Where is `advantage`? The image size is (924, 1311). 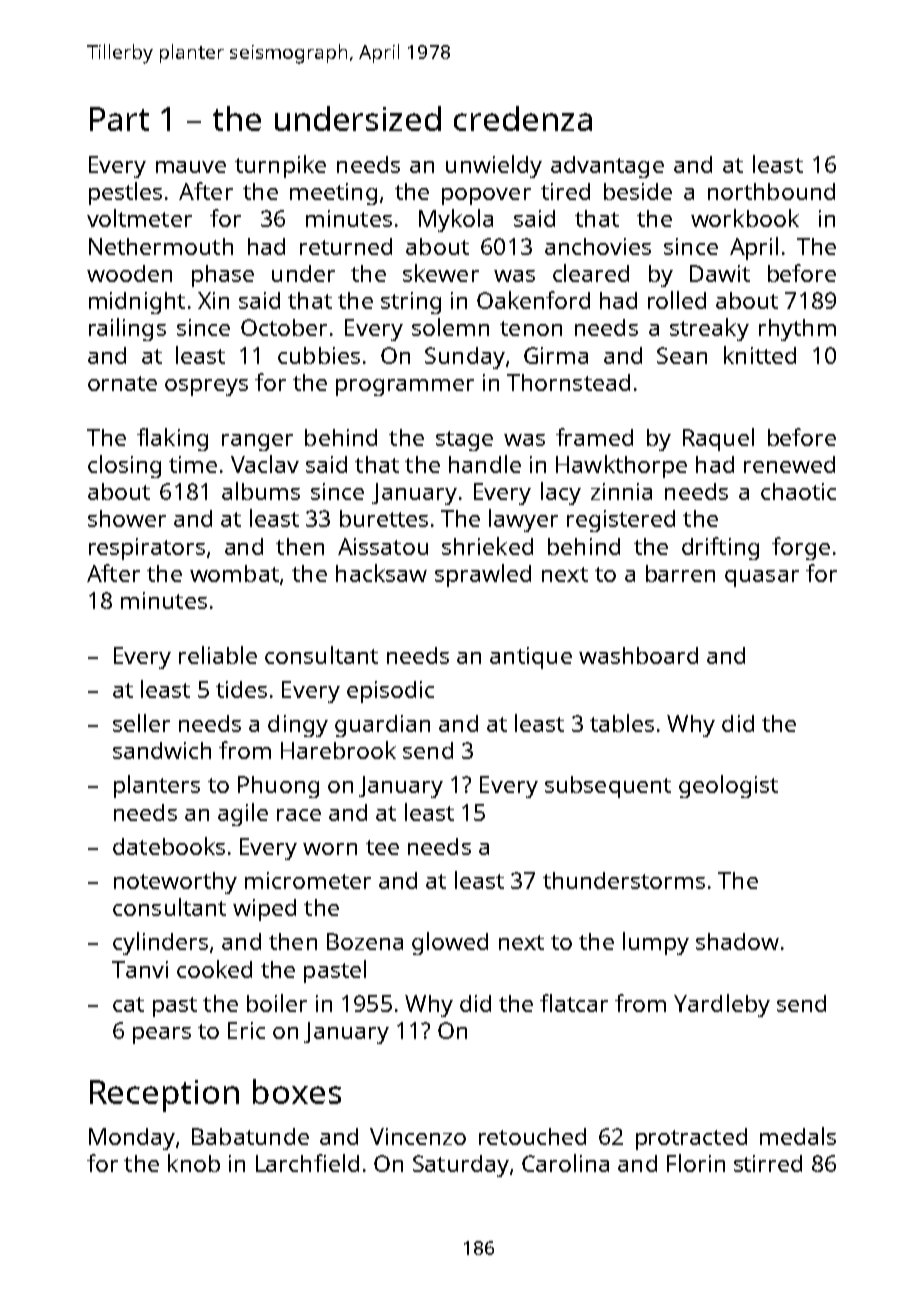 advantage is located at coordinates (607, 167).
